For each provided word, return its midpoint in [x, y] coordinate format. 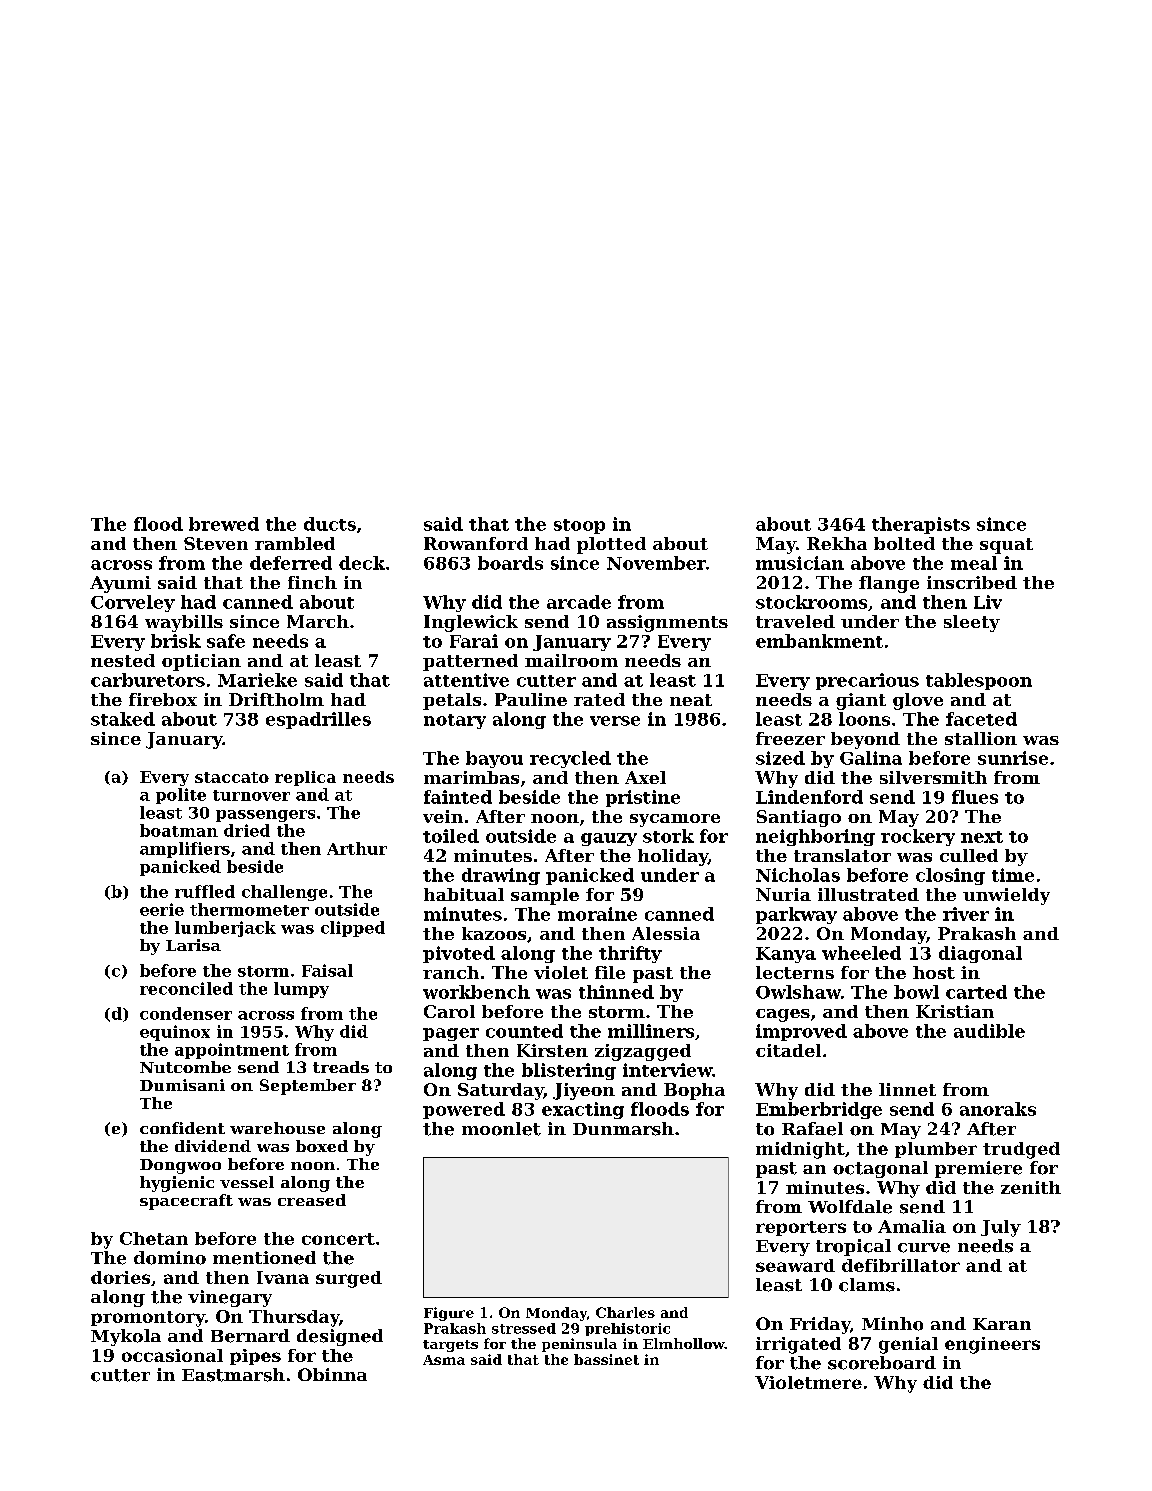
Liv [988, 602]
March [318, 621]
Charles [625, 1312]
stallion [981, 738]
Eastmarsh [233, 1375]
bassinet [606, 1359]
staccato [232, 777]
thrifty [630, 954]
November [656, 563]
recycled [570, 759]
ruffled [205, 891]
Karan [1002, 1324]
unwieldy [1006, 896]
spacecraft [186, 1202]
